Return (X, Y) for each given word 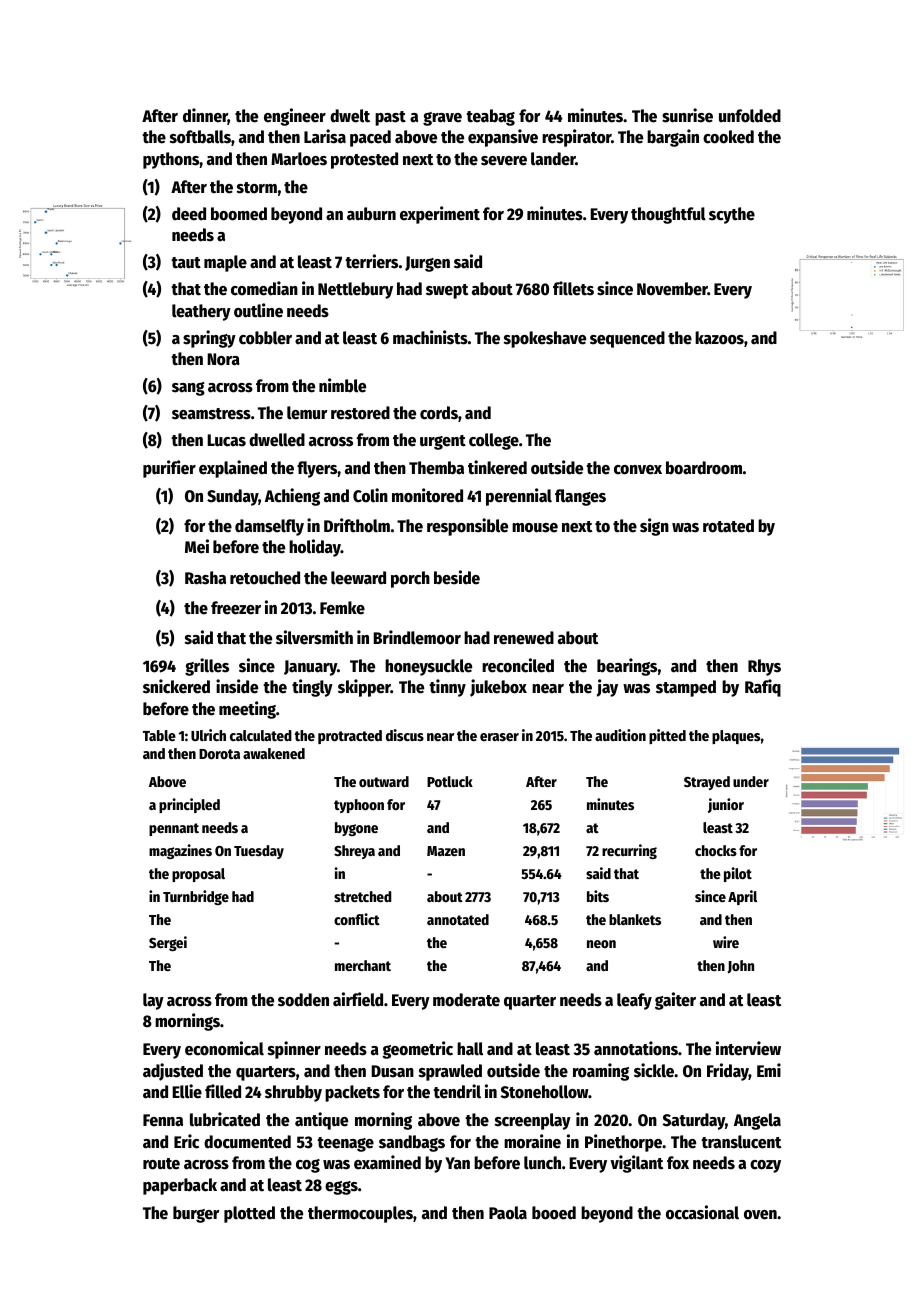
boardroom (704, 468)
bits (598, 896)
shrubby (293, 1093)
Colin (370, 495)
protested (364, 160)
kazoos (719, 338)
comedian (264, 288)
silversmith (314, 637)
